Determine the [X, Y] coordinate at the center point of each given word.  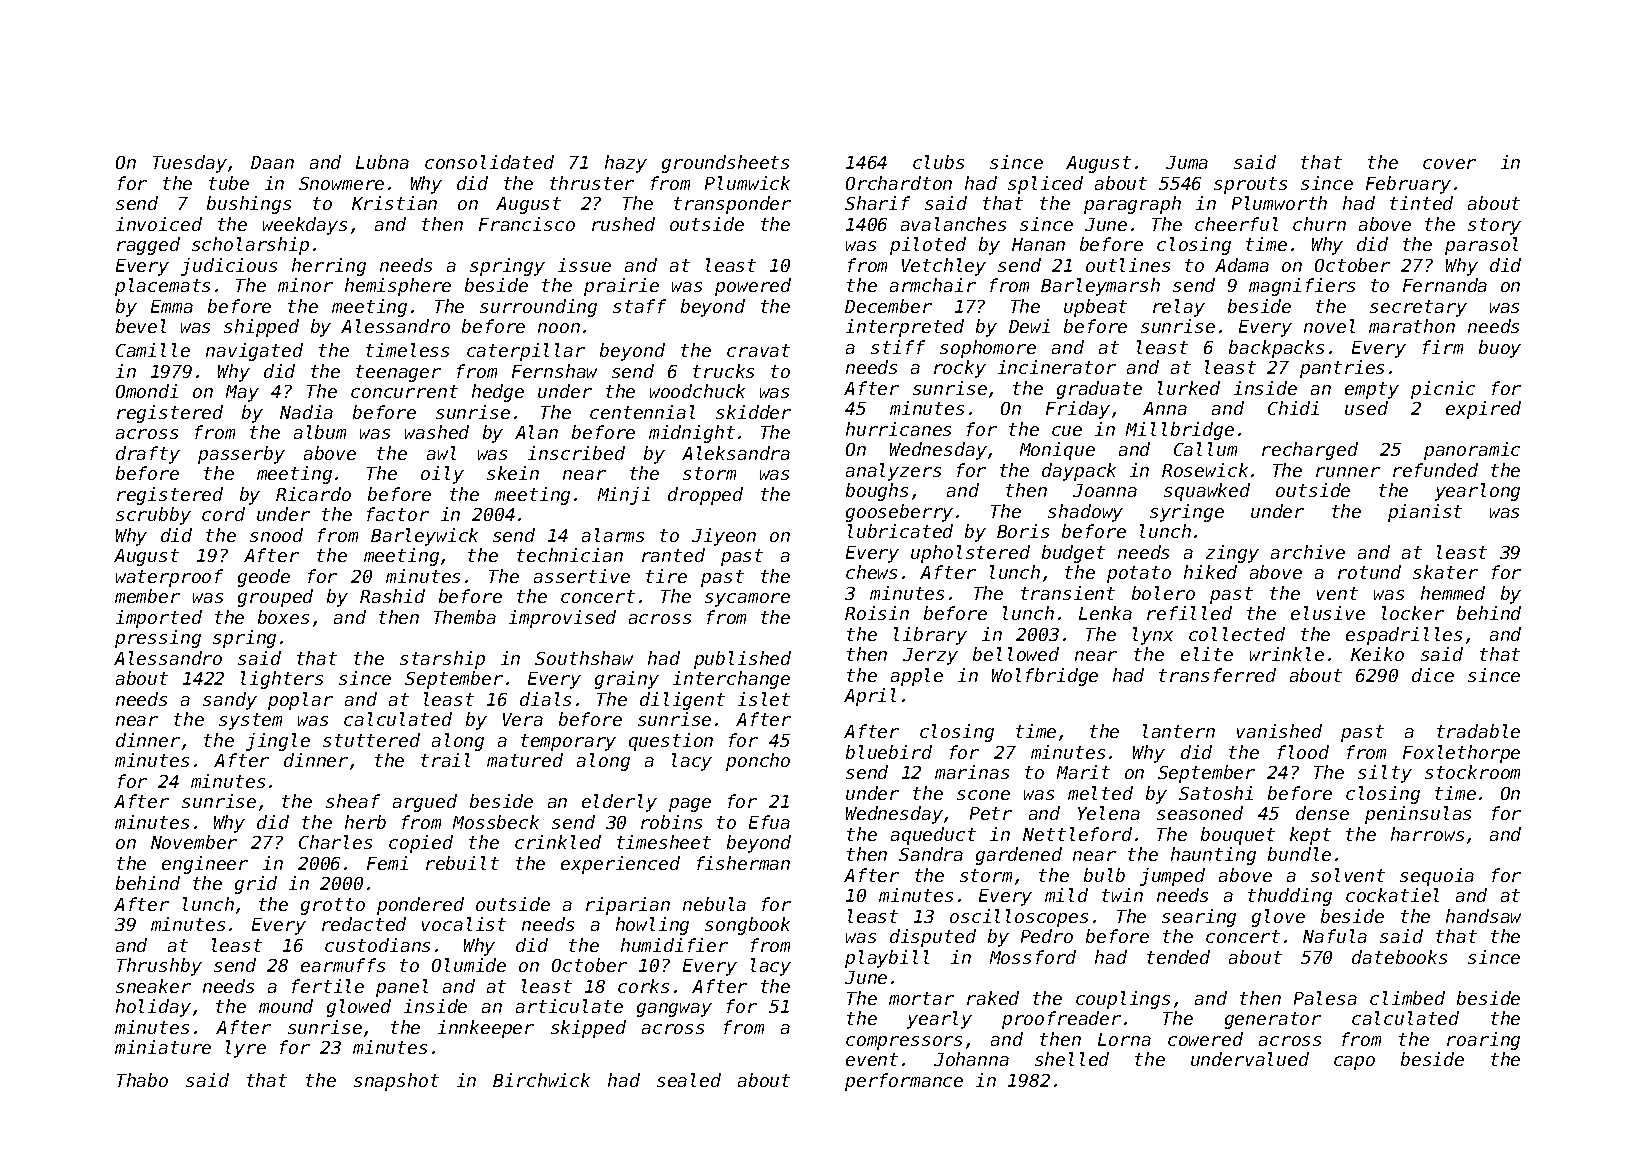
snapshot [396, 1082]
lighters [282, 680]
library [930, 636]
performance [904, 1082]
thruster [592, 183]
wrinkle [1287, 654]
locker [1413, 613]
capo [1354, 1063]
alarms [613, 535]
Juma [1187, 162]
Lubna [382, 162]
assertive [582, 576]
